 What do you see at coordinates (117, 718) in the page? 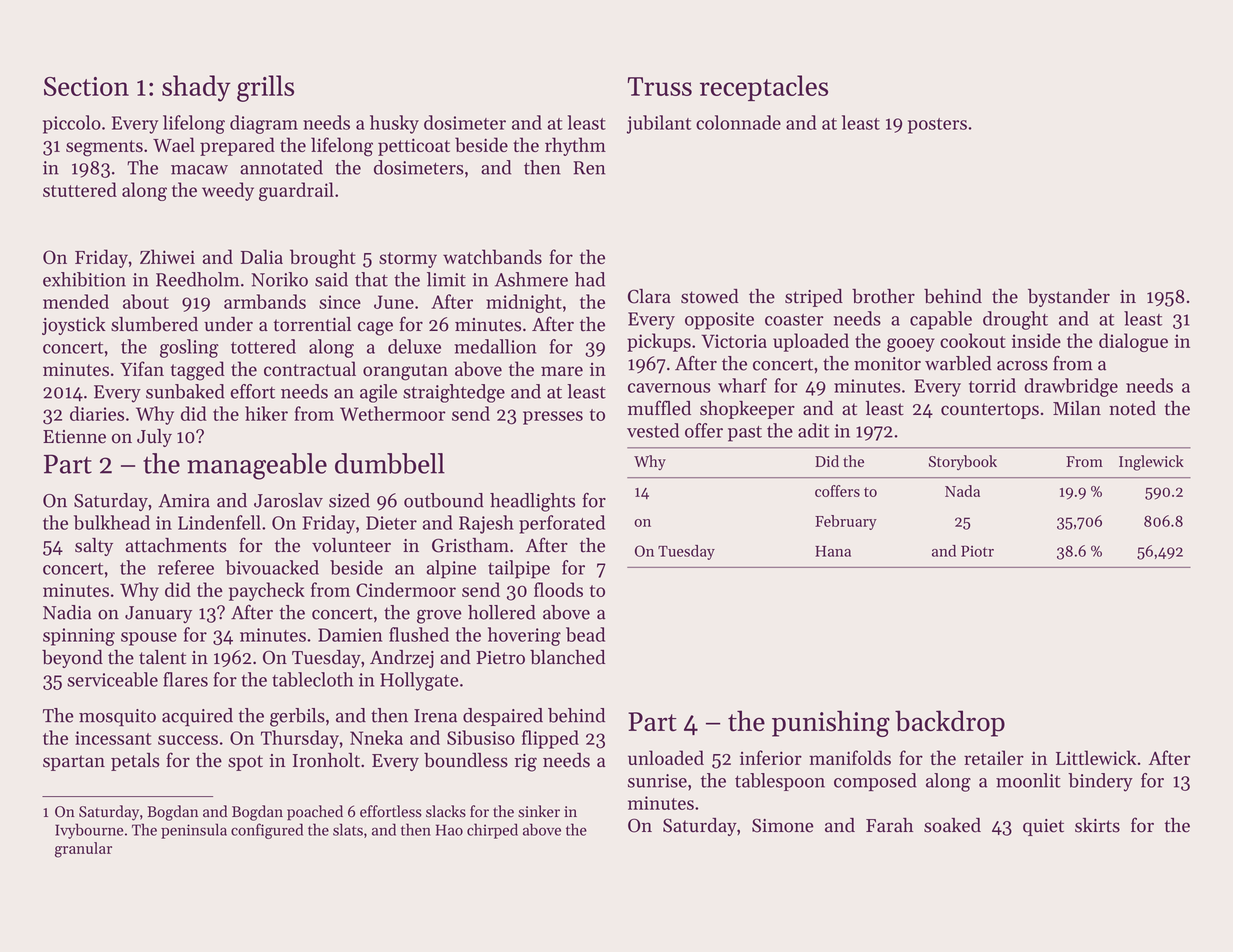
I see `mosquito` at bounding box center [117, 718].
